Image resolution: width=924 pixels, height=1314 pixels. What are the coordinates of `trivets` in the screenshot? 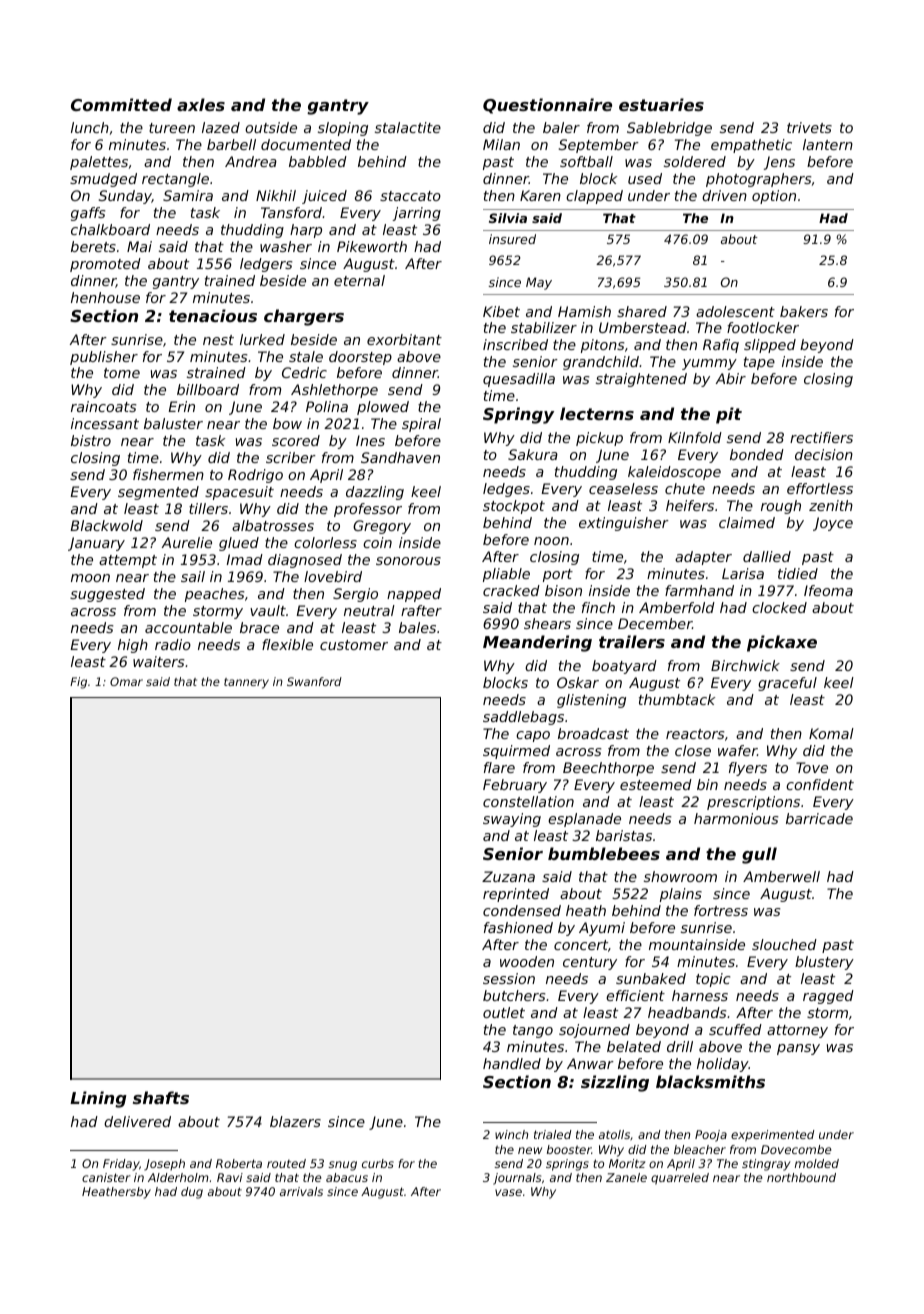 It's located at (809, 127).
